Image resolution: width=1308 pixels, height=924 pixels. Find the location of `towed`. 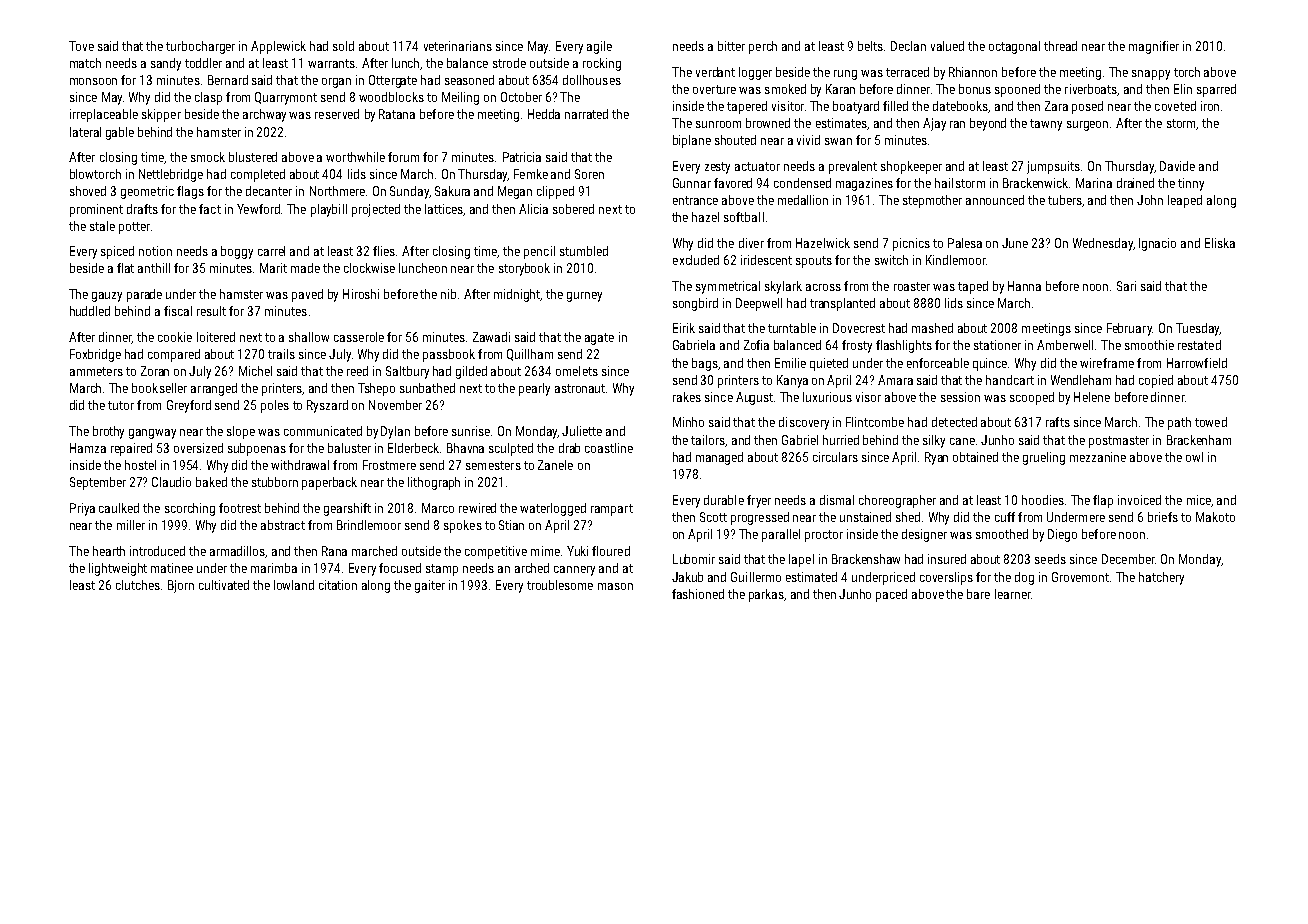

towed is located at coordinates (1211, 422).
